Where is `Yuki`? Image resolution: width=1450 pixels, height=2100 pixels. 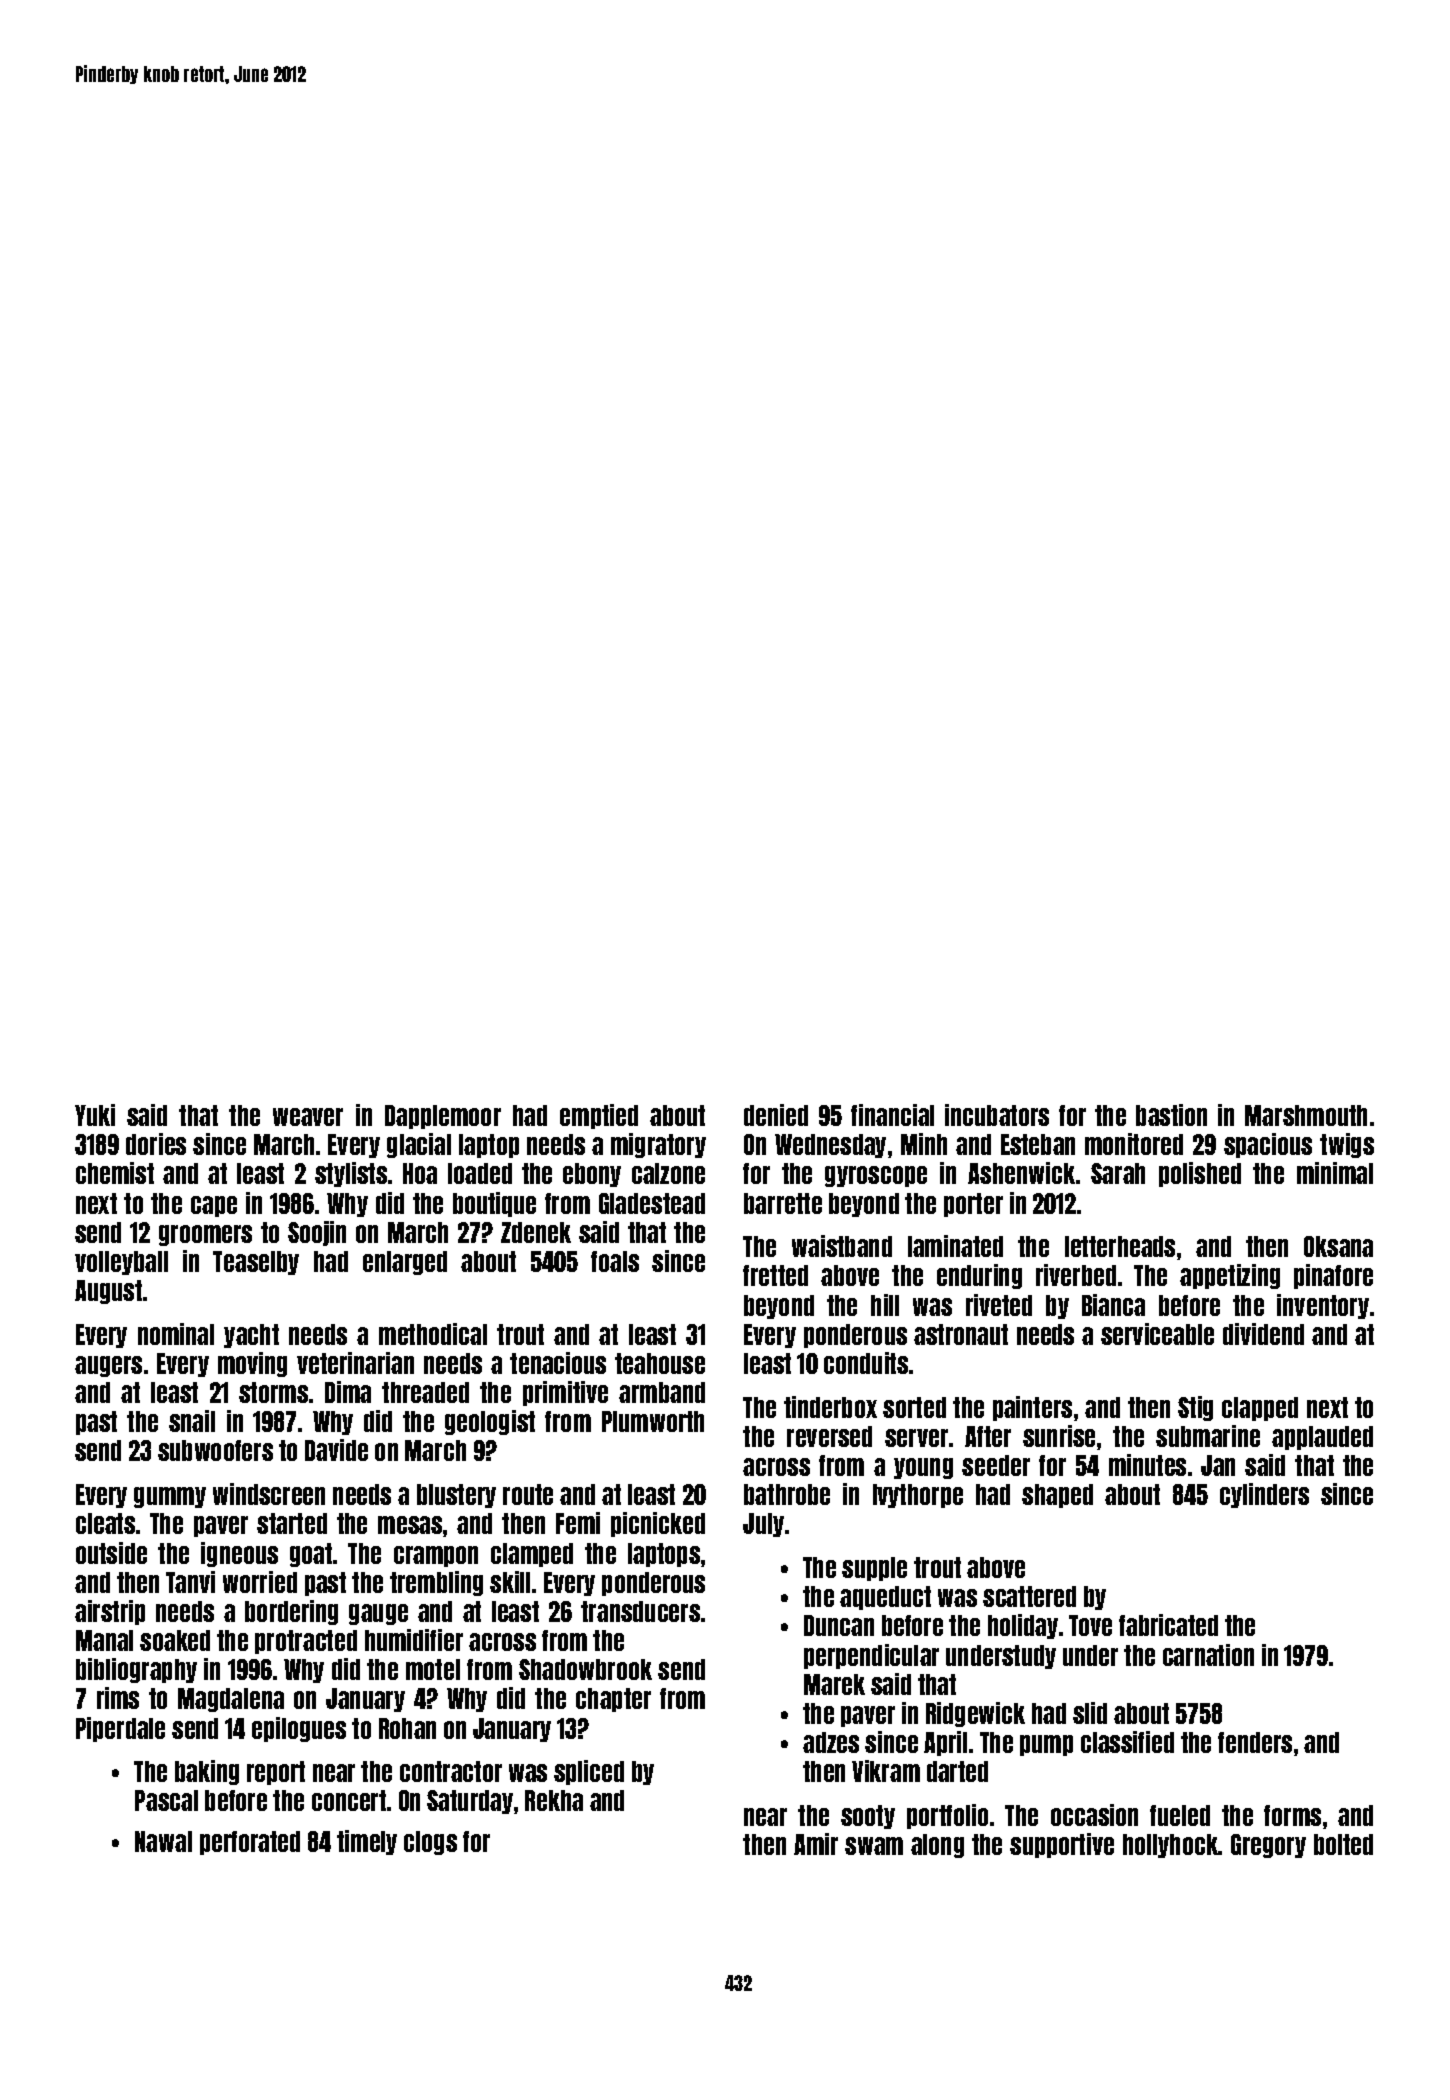 Yuki is located at coordinates (95, 1115).
